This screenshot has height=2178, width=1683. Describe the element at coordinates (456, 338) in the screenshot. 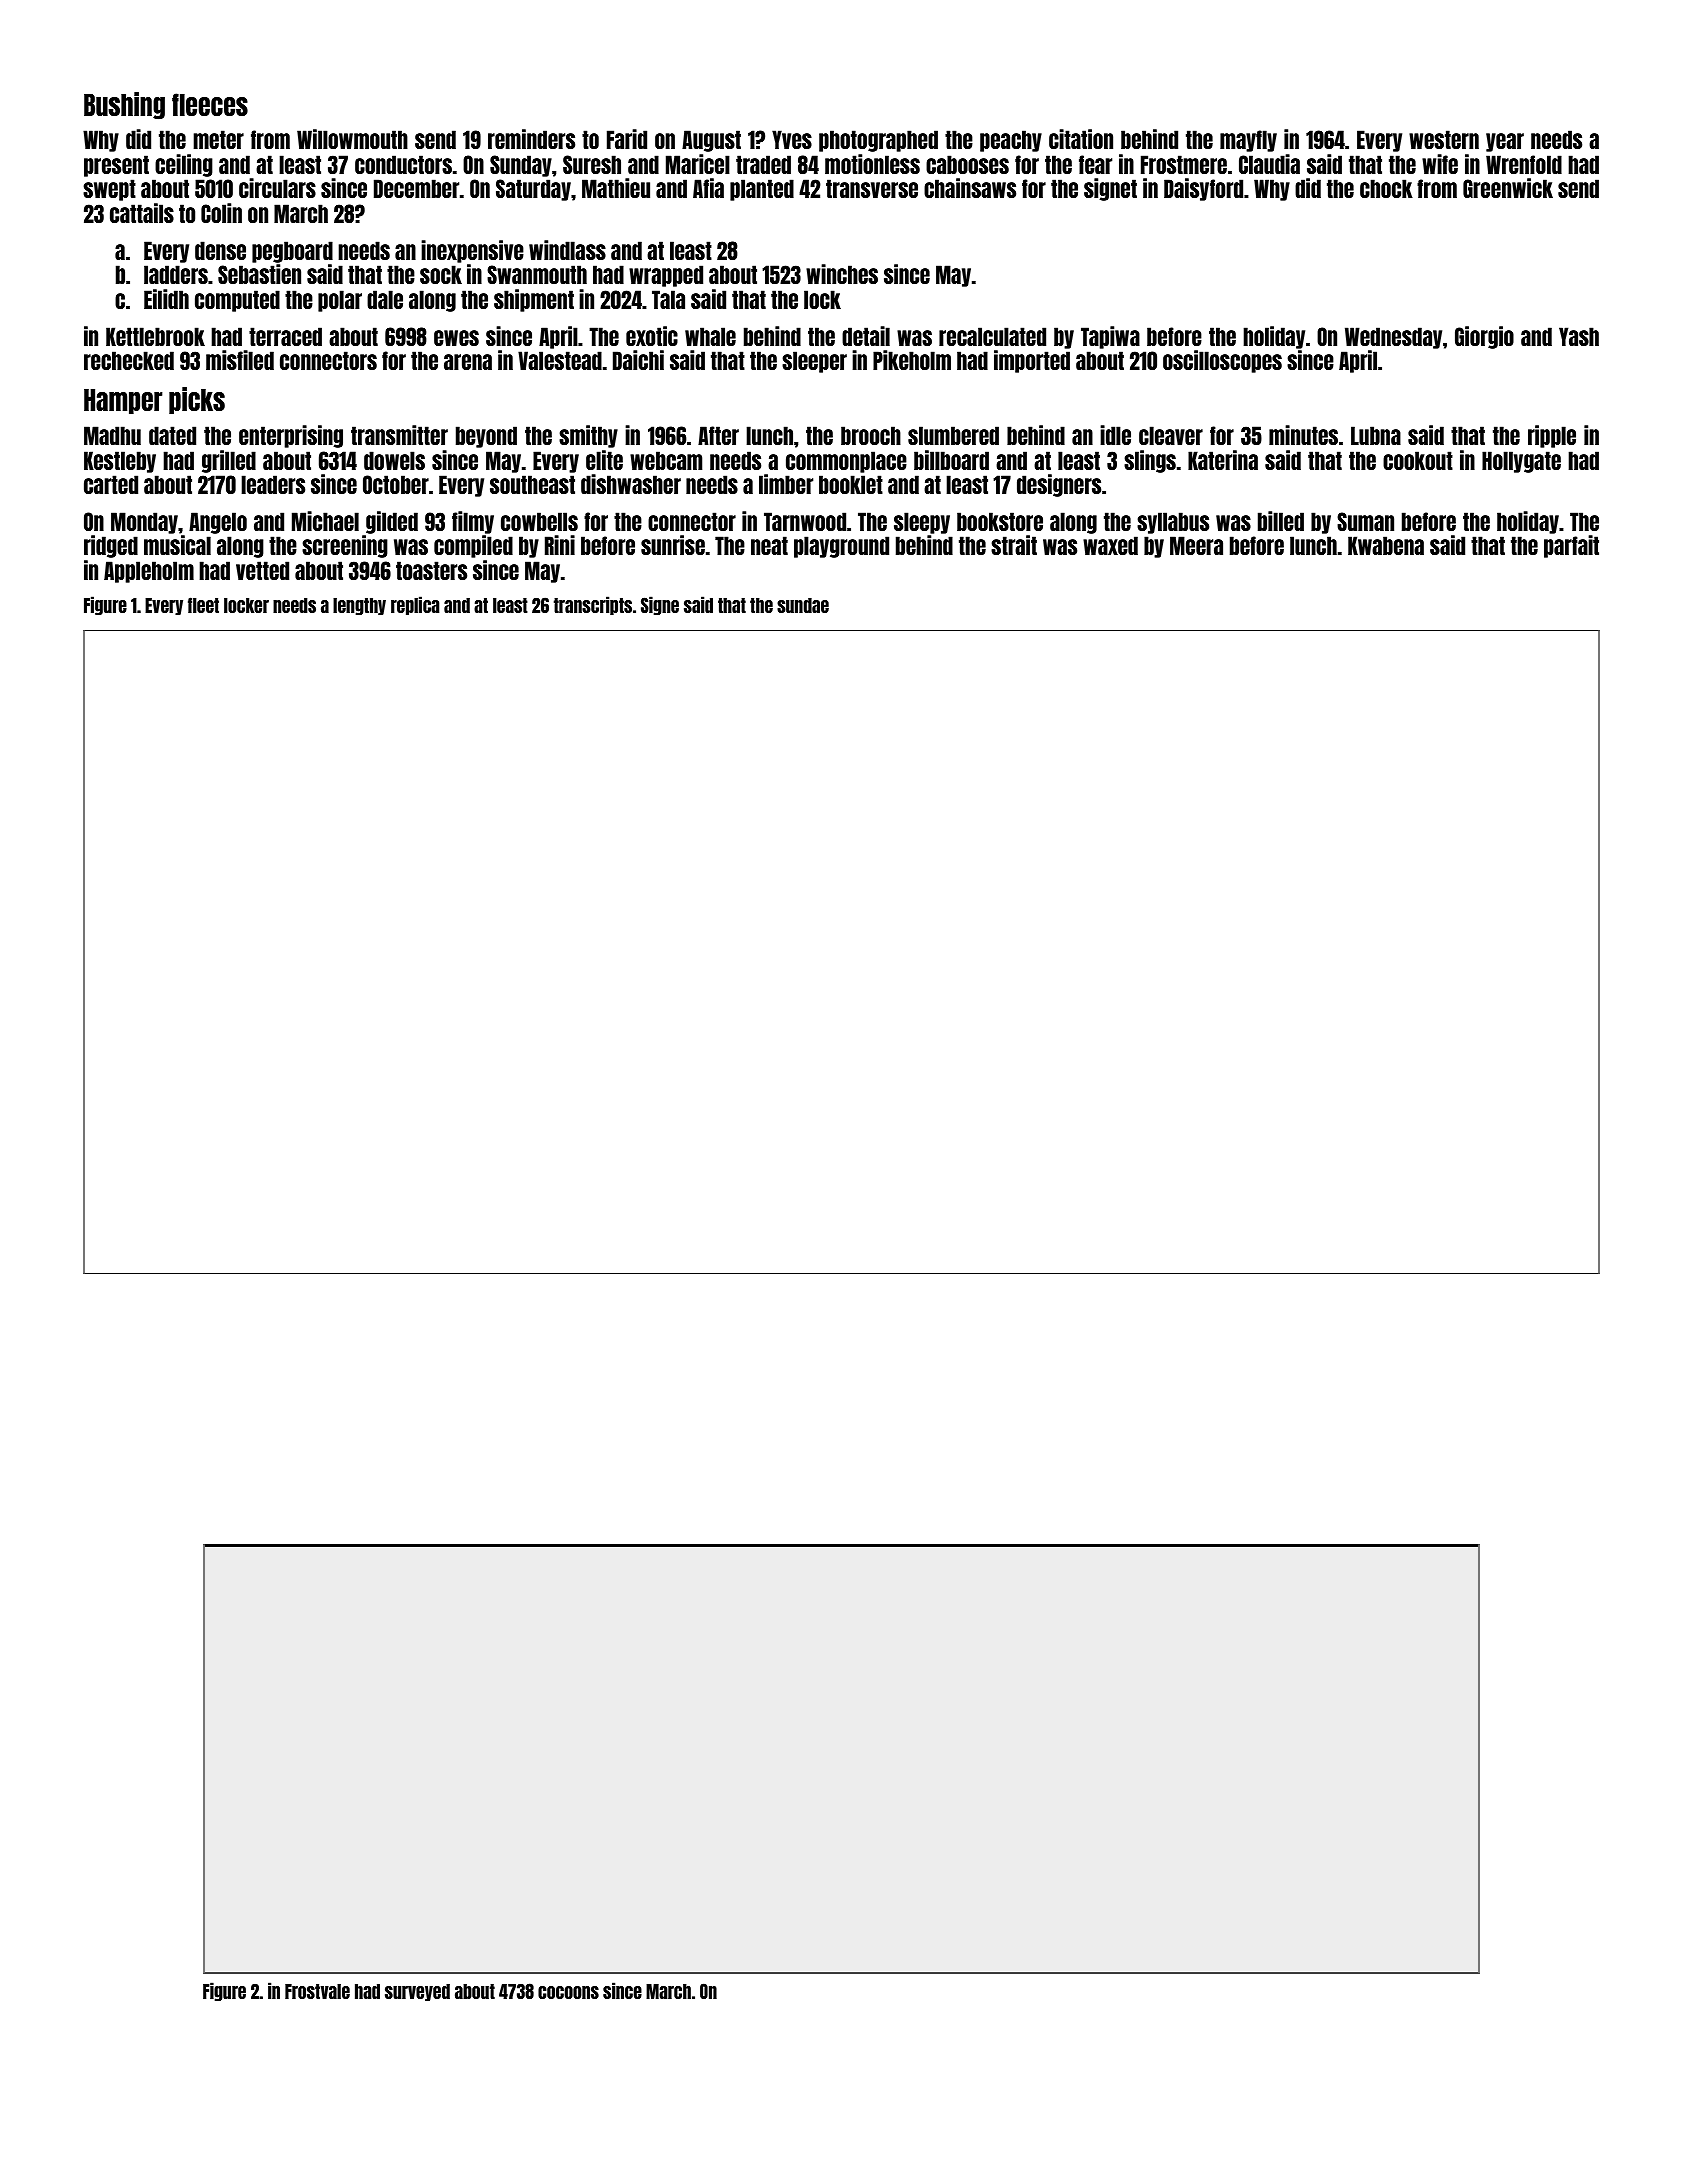

I see `ewes` at that location.
